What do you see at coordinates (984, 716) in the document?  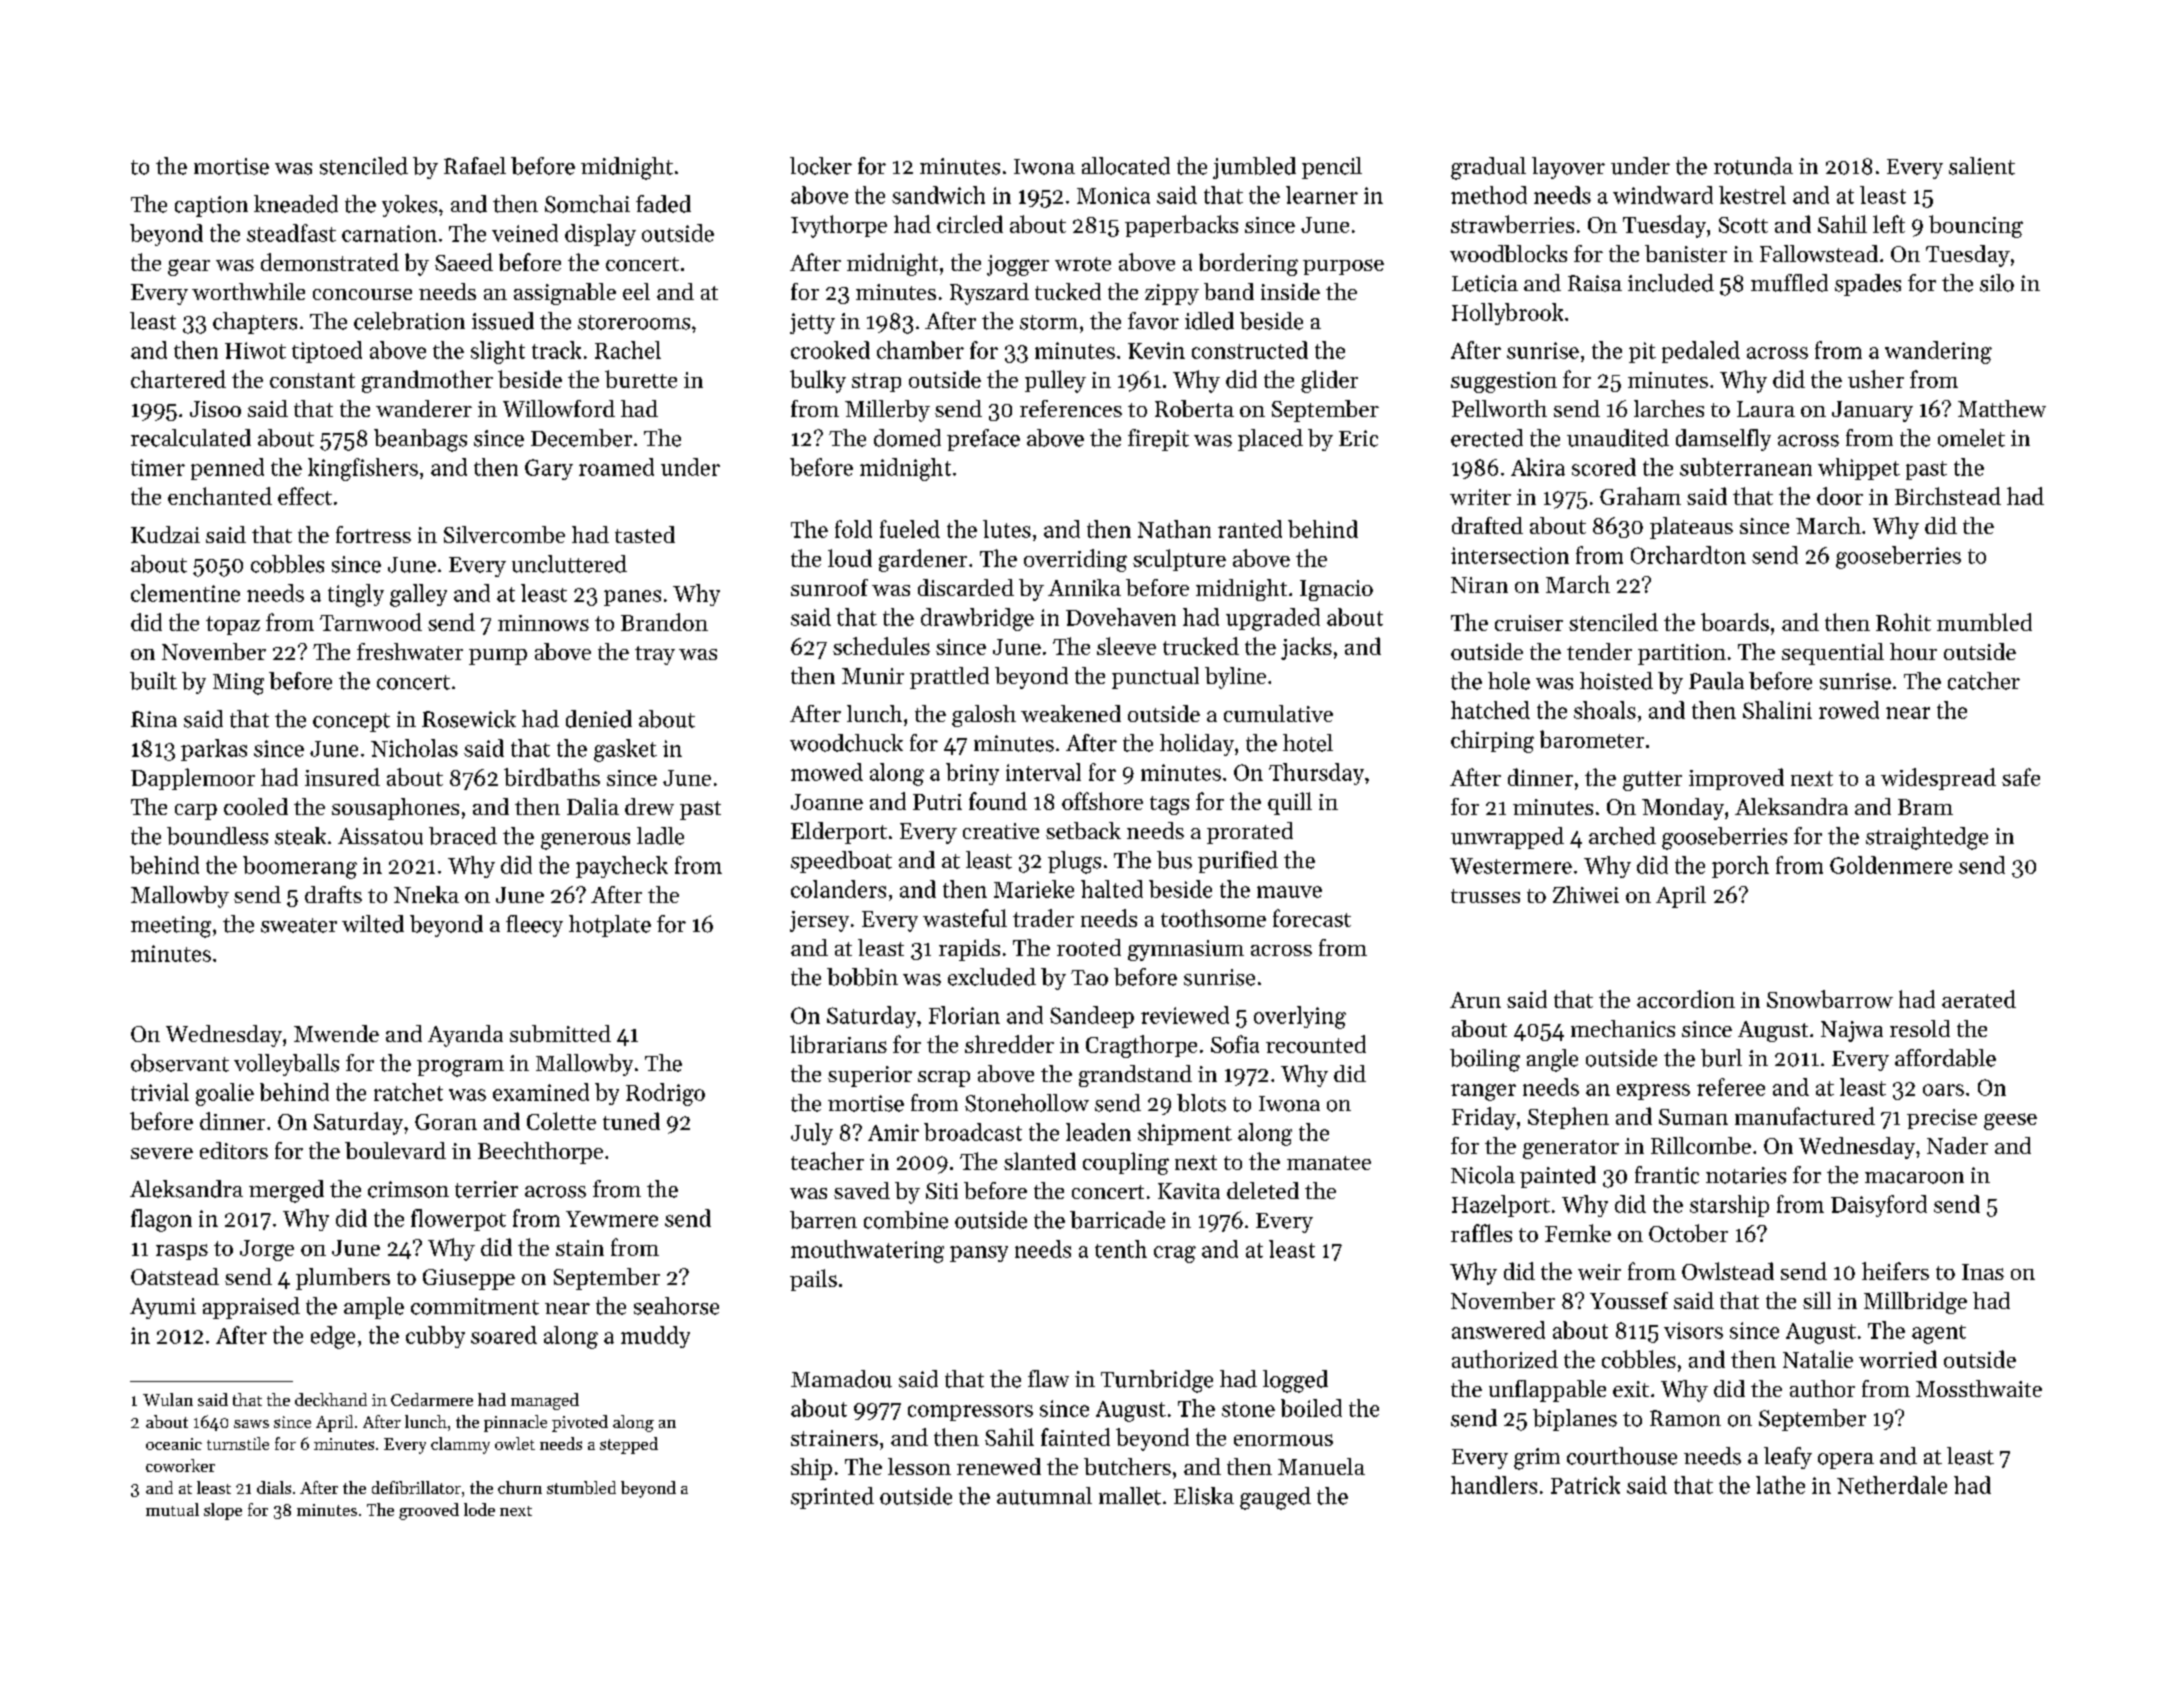 I see `galosh` at bounding box center [984, 716].
